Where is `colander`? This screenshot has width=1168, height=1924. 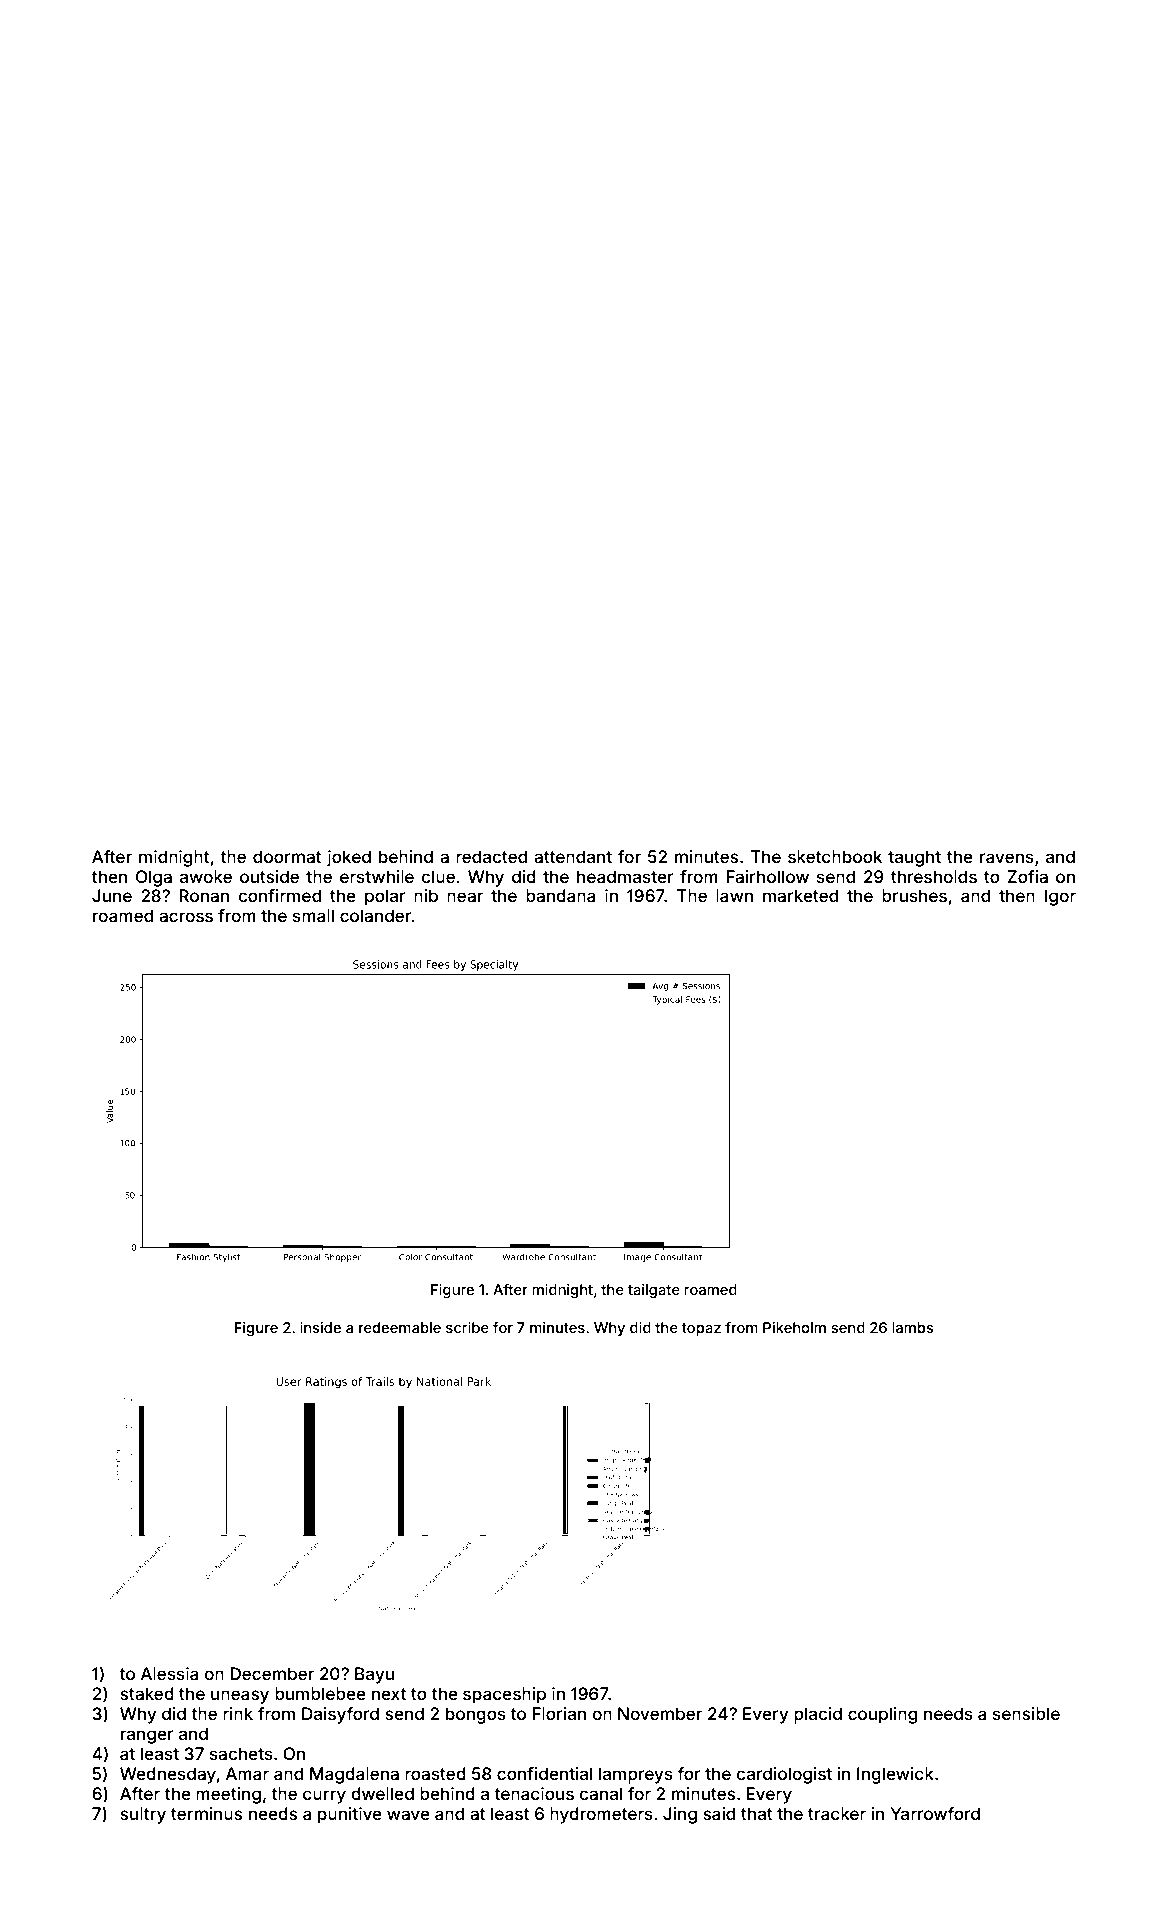
colander is located at coordinates (376, 915).
